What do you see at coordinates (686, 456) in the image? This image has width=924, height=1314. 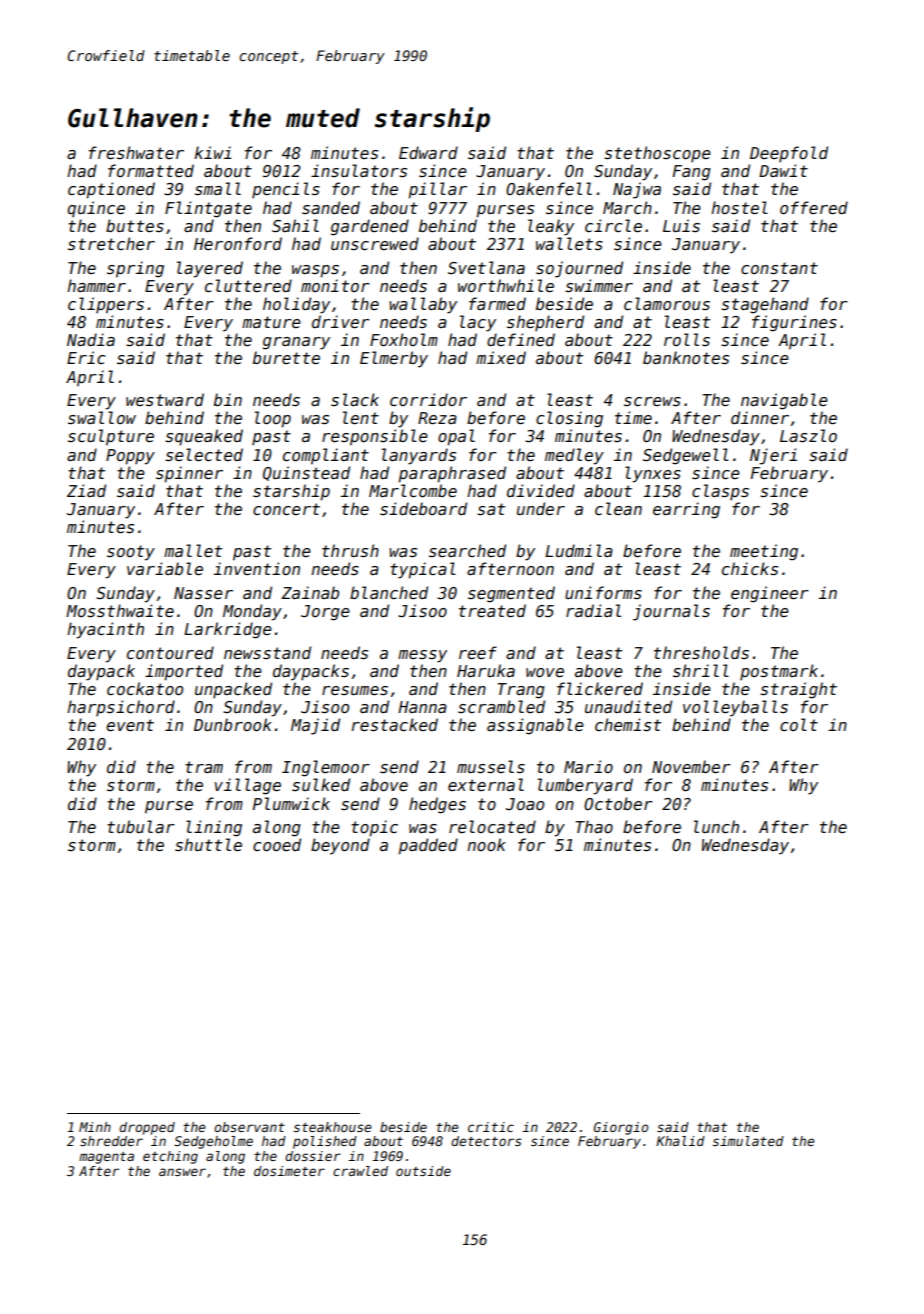 I see `Sedgewell` at bounding box center [686, 456].
